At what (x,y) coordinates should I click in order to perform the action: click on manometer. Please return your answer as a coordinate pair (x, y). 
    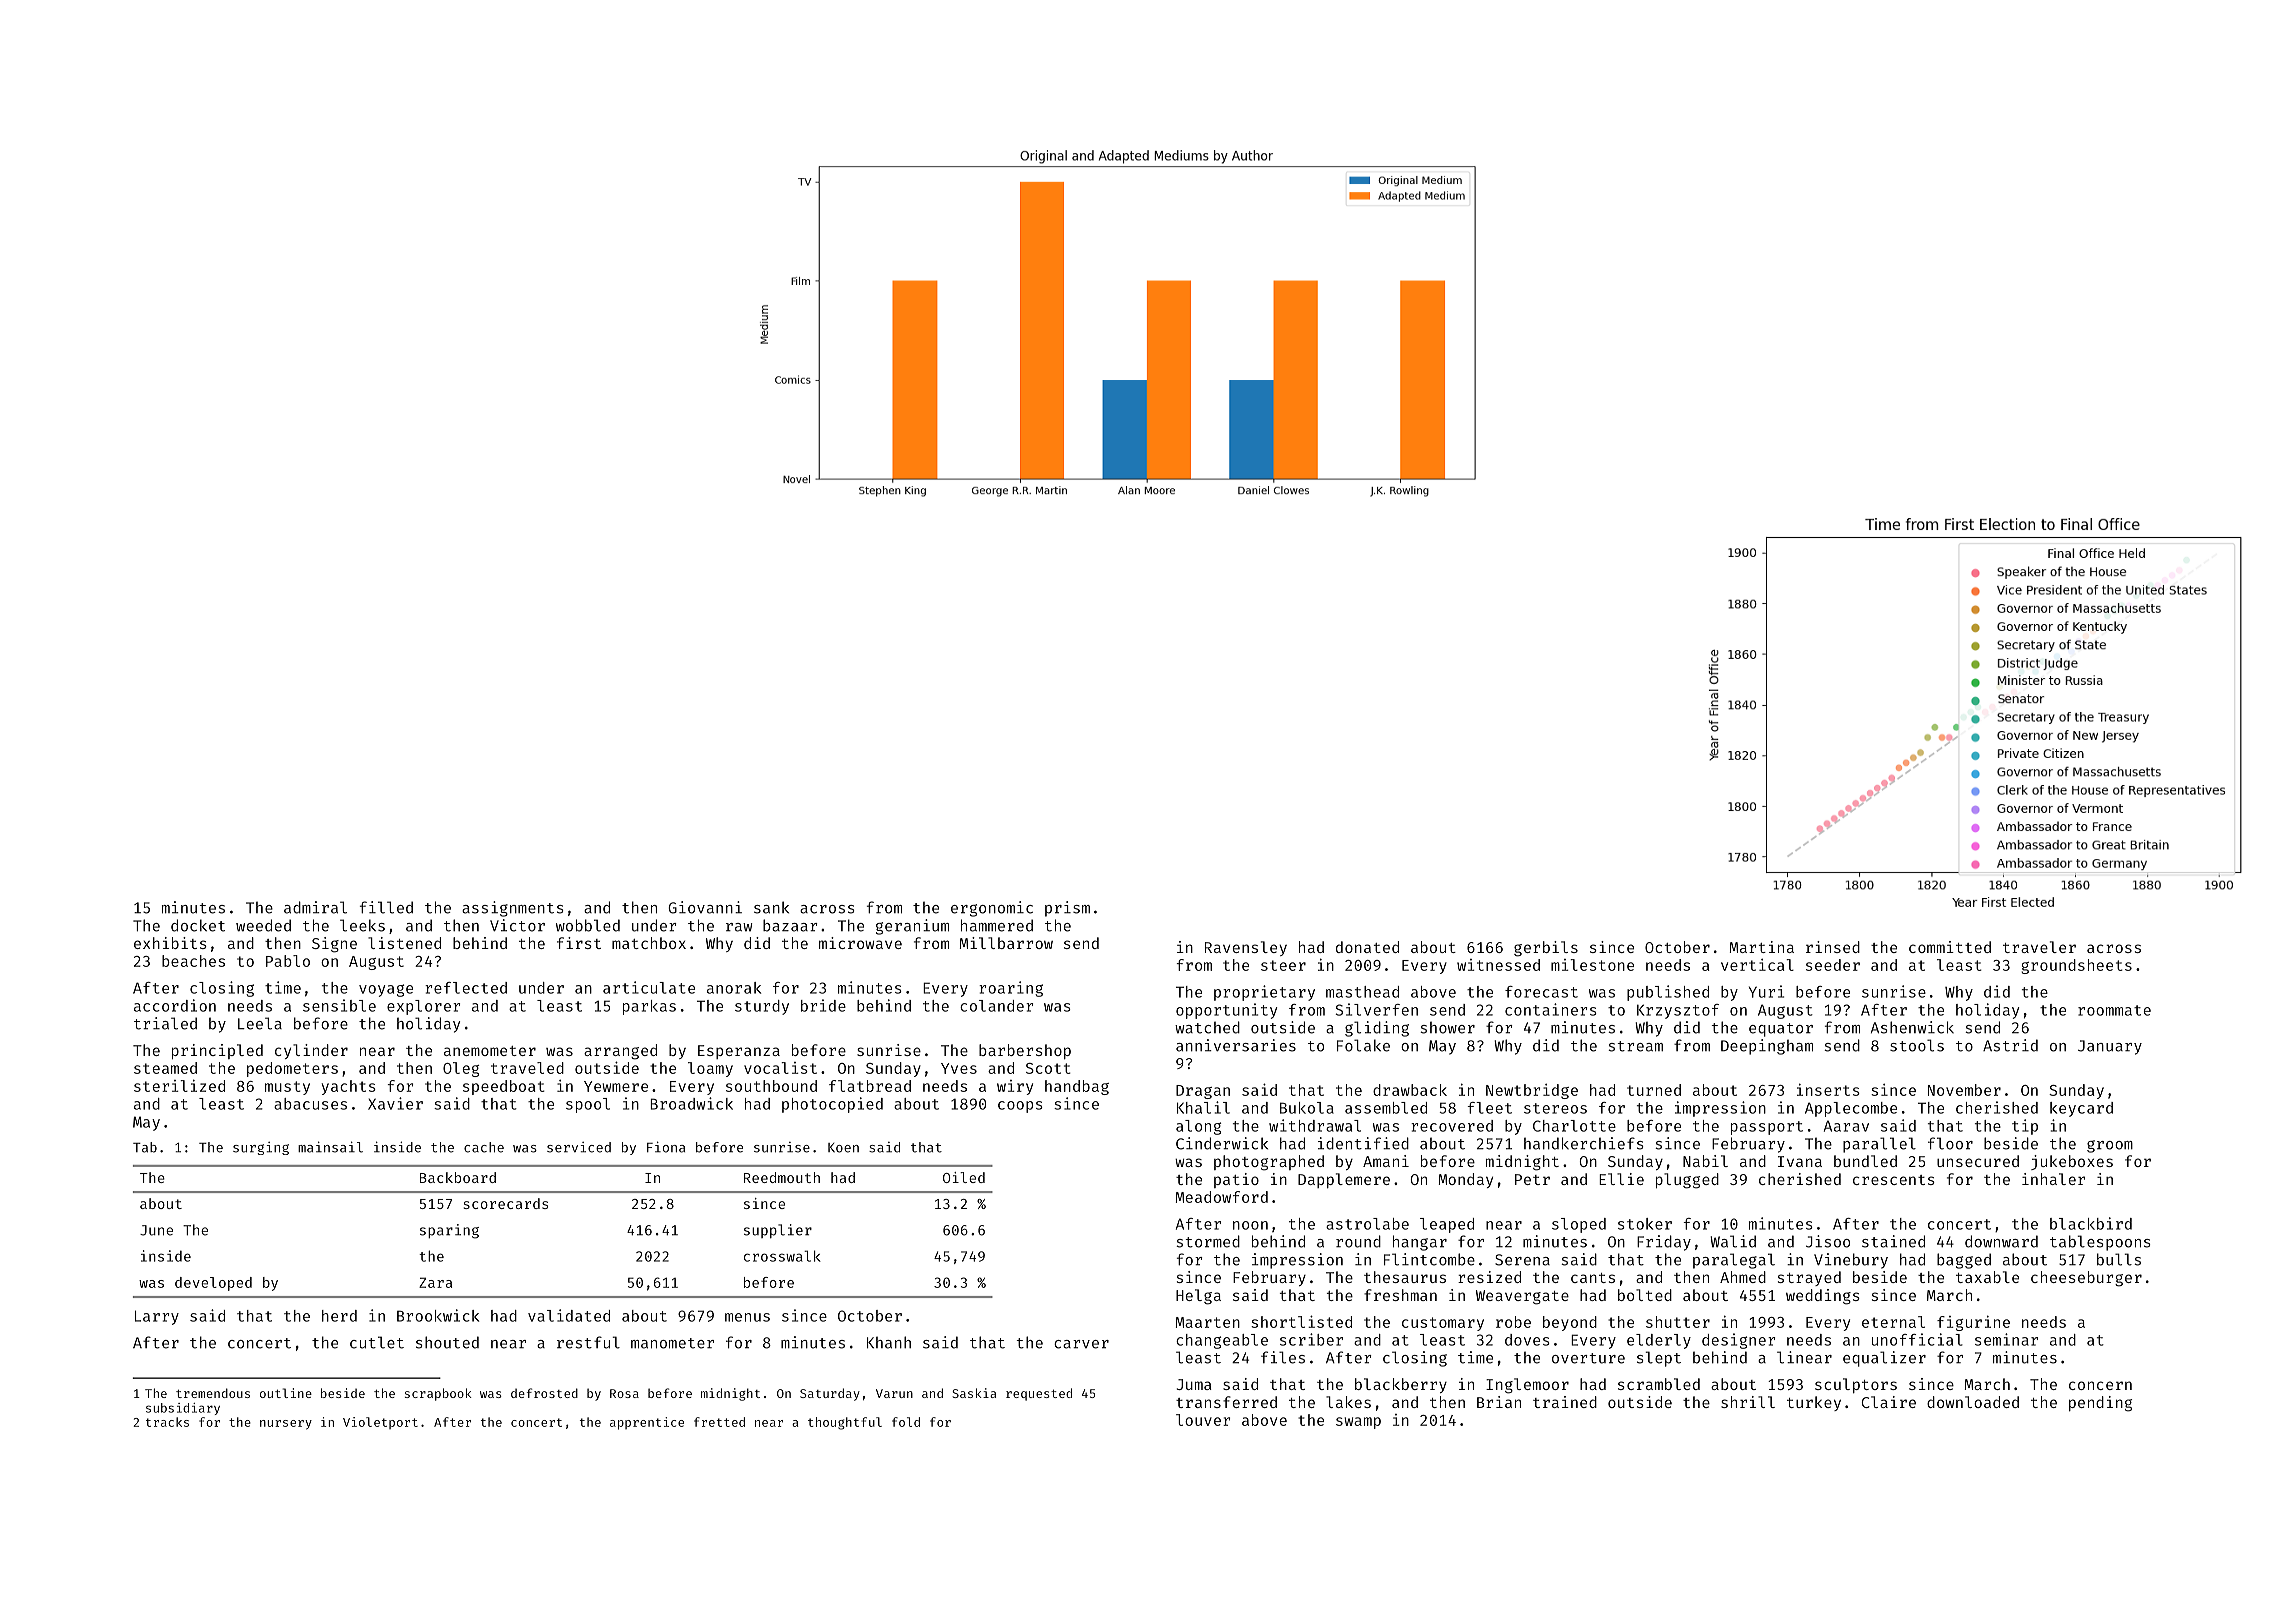
    Looking at the image, I should click on (672, 1343).
